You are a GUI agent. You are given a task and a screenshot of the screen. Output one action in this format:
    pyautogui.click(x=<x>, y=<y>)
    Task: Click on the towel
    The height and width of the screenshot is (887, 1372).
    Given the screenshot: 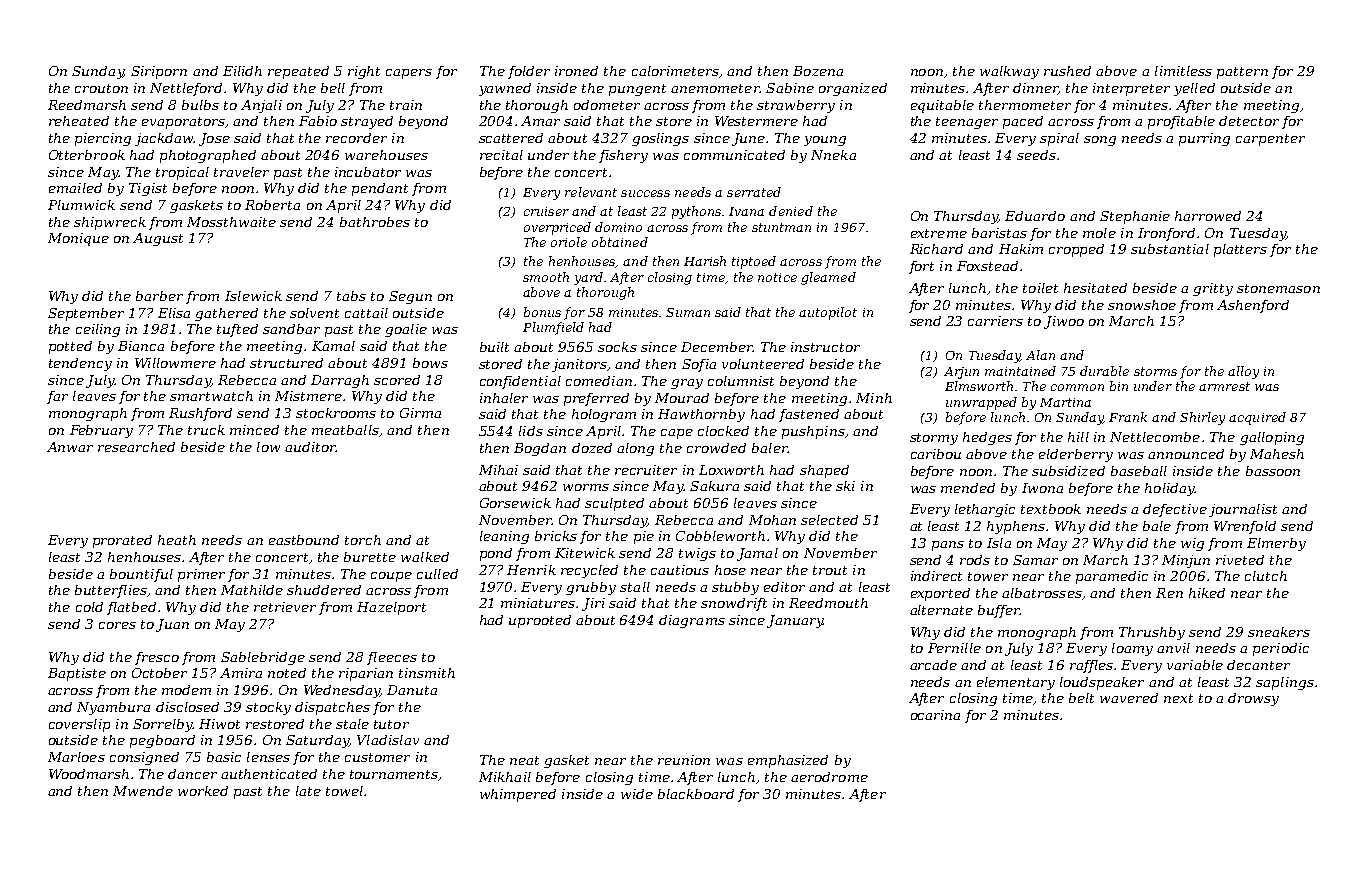 What is the action you would take?
    pyautogui.click(x=344, y=791)
